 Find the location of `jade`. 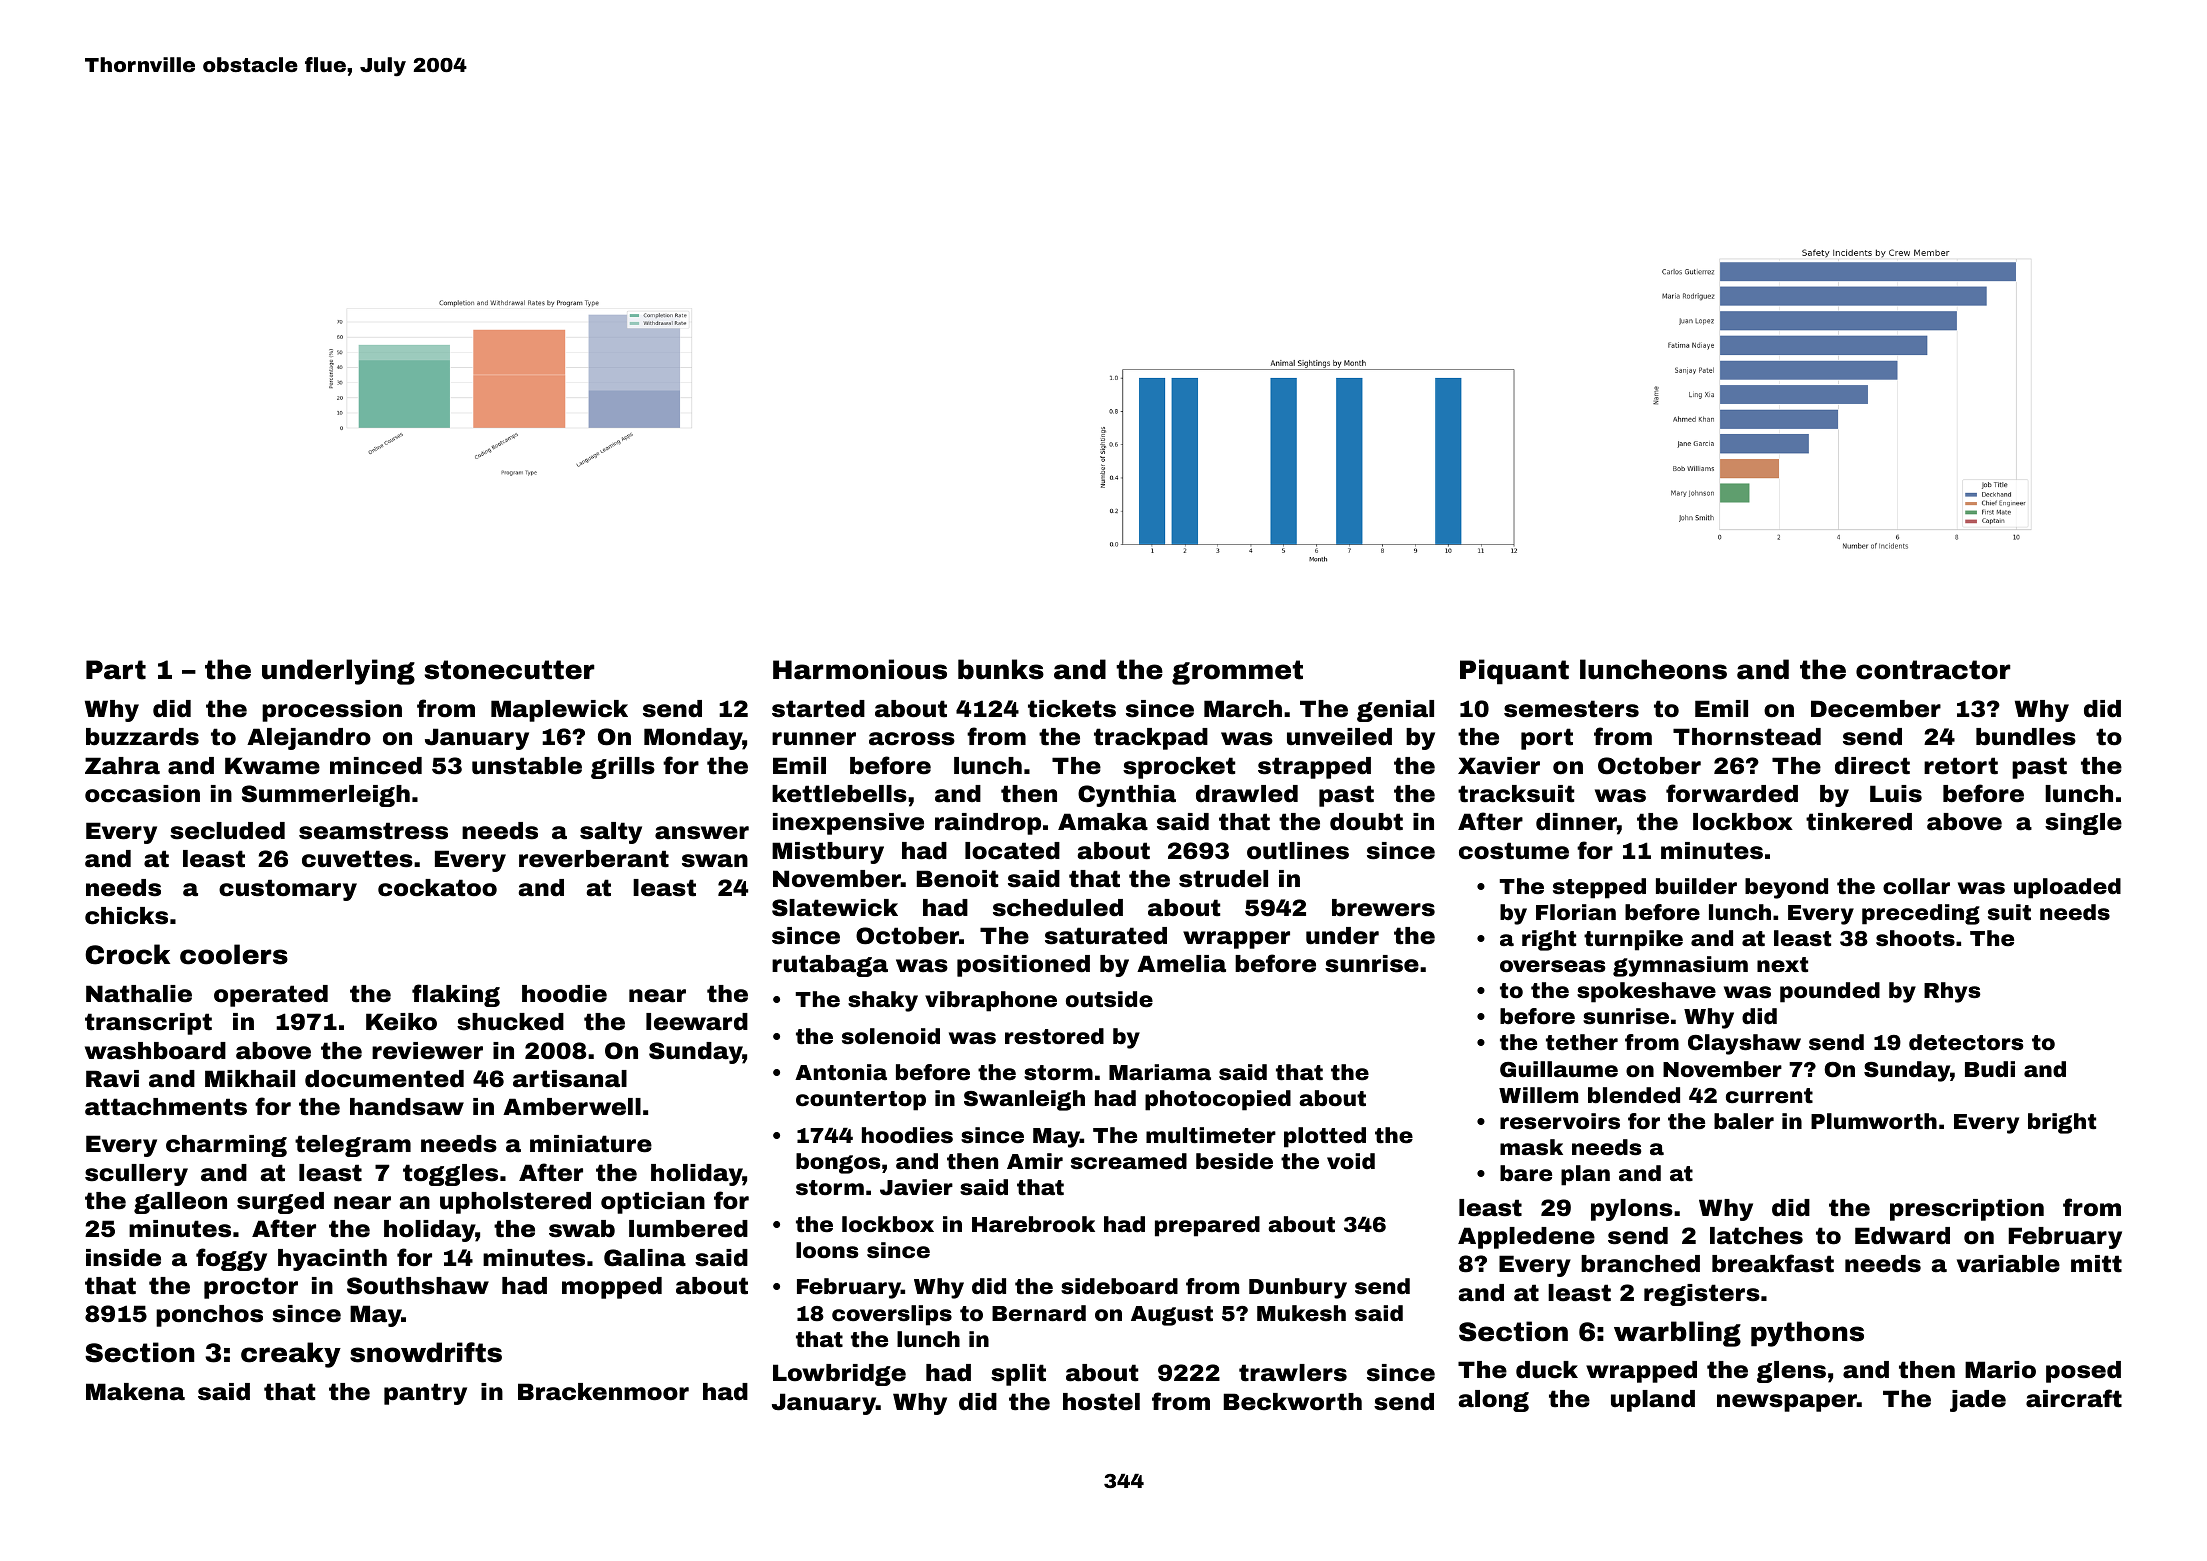

jade is located at coordinates (1978, 1401).
